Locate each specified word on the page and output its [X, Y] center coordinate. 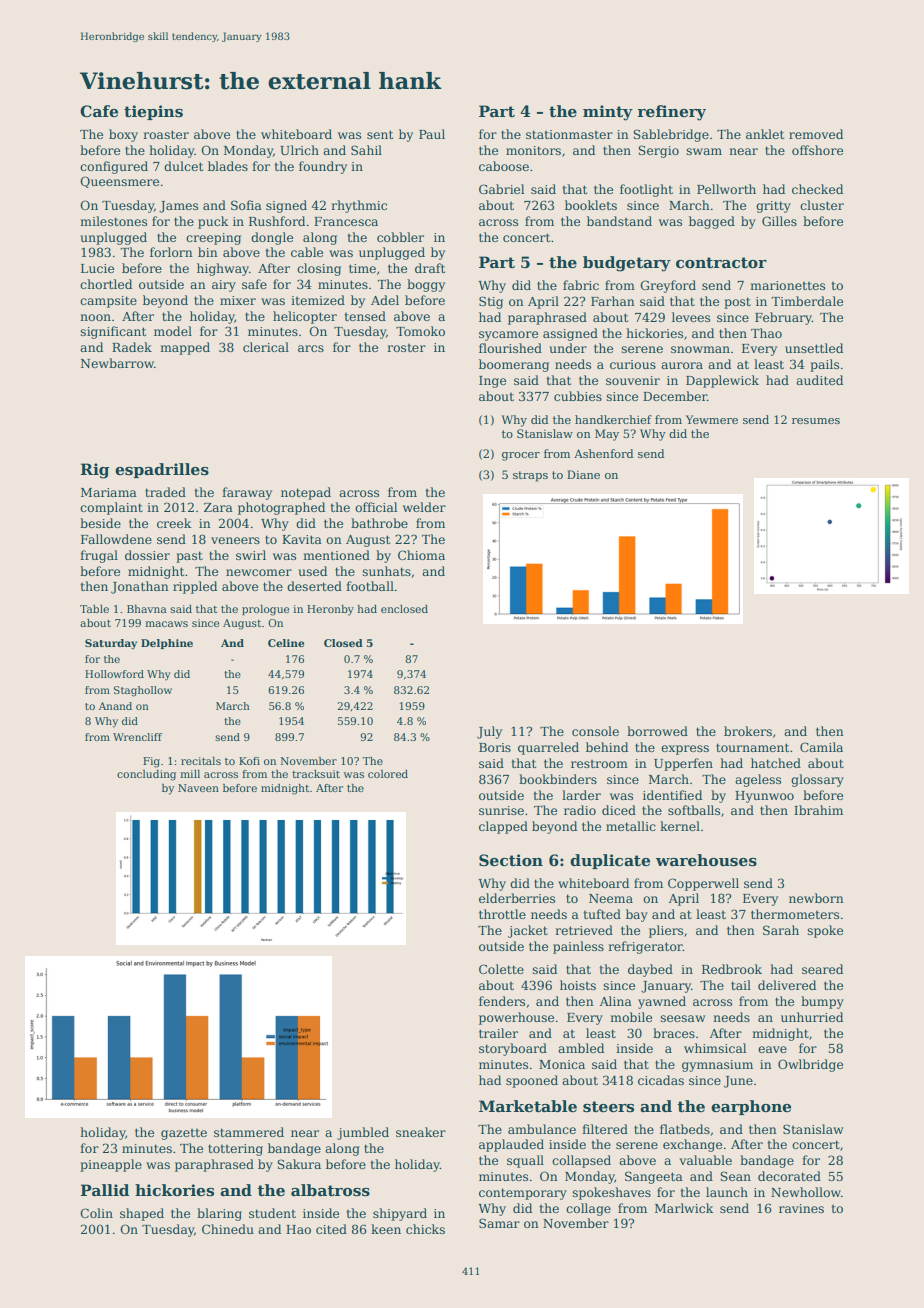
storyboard [513, 1049]
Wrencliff [137, 737]
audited [819, 380]
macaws [166, 624]
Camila [821, 747]
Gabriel [502, 189]
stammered [249, 1132]
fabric [581, 285]
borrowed [657, 731]
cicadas [661, 1080]
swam [704, 151]
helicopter [305, 317]
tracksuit [316, 774]
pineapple [111, 1165]
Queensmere [120, 182]
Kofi [249, 761]
